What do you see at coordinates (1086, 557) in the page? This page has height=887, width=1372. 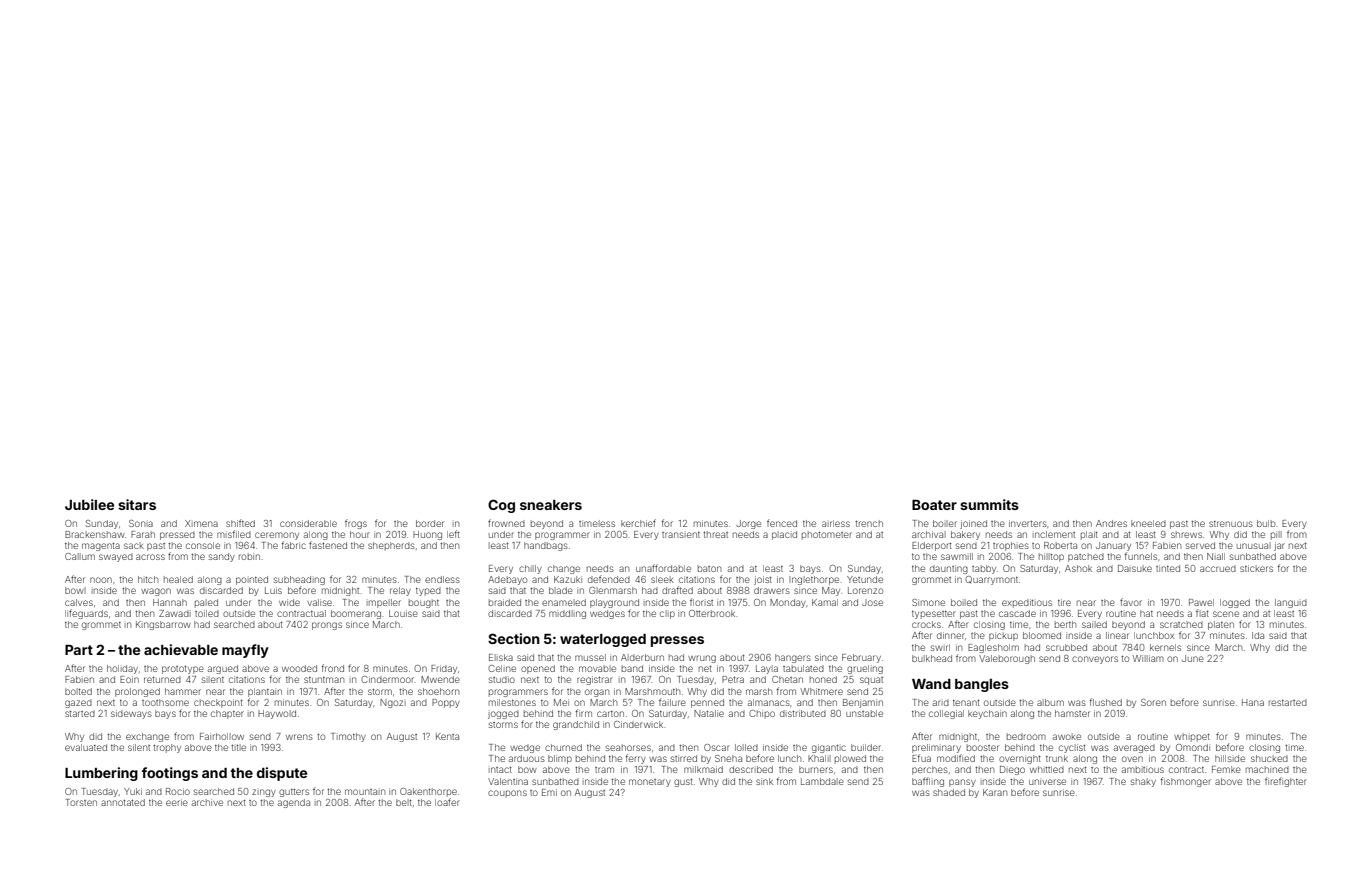 I see `patched` at bounding box center [1086, 557].
